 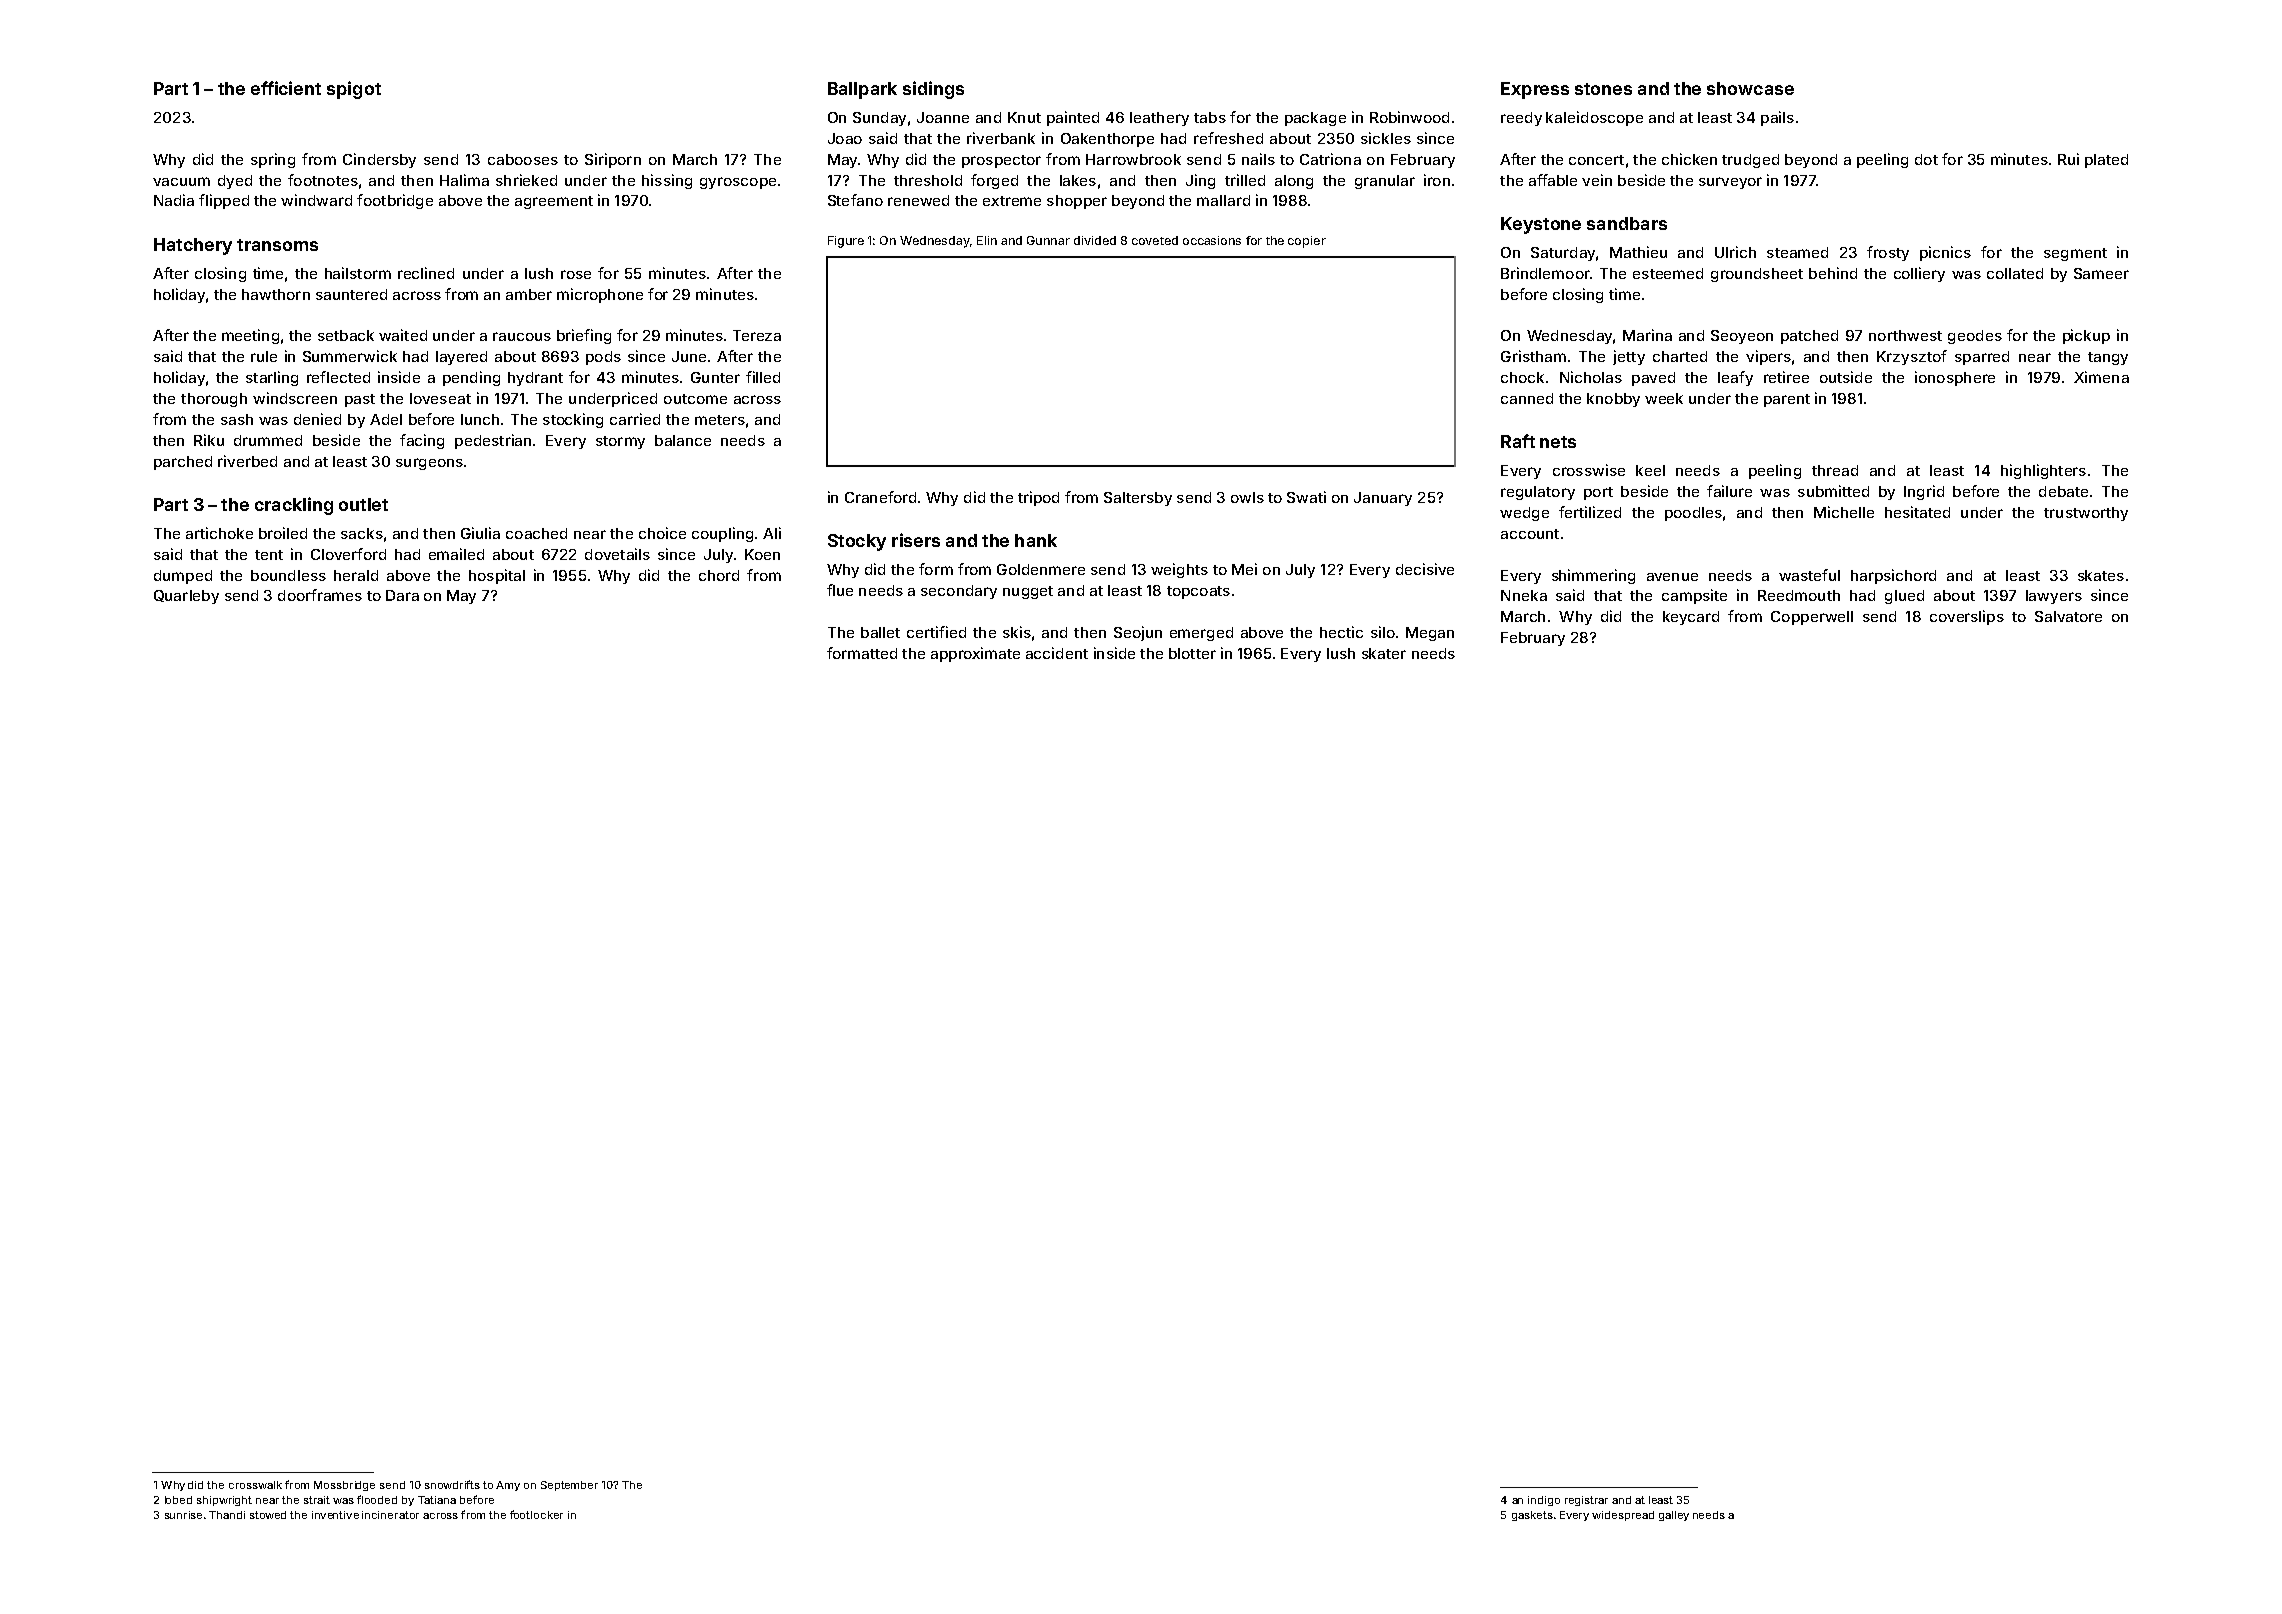 What do you see at coordinates (1967, 617) in the screenshot?
I see `coverslips` at bounding box center [1967, 617].
